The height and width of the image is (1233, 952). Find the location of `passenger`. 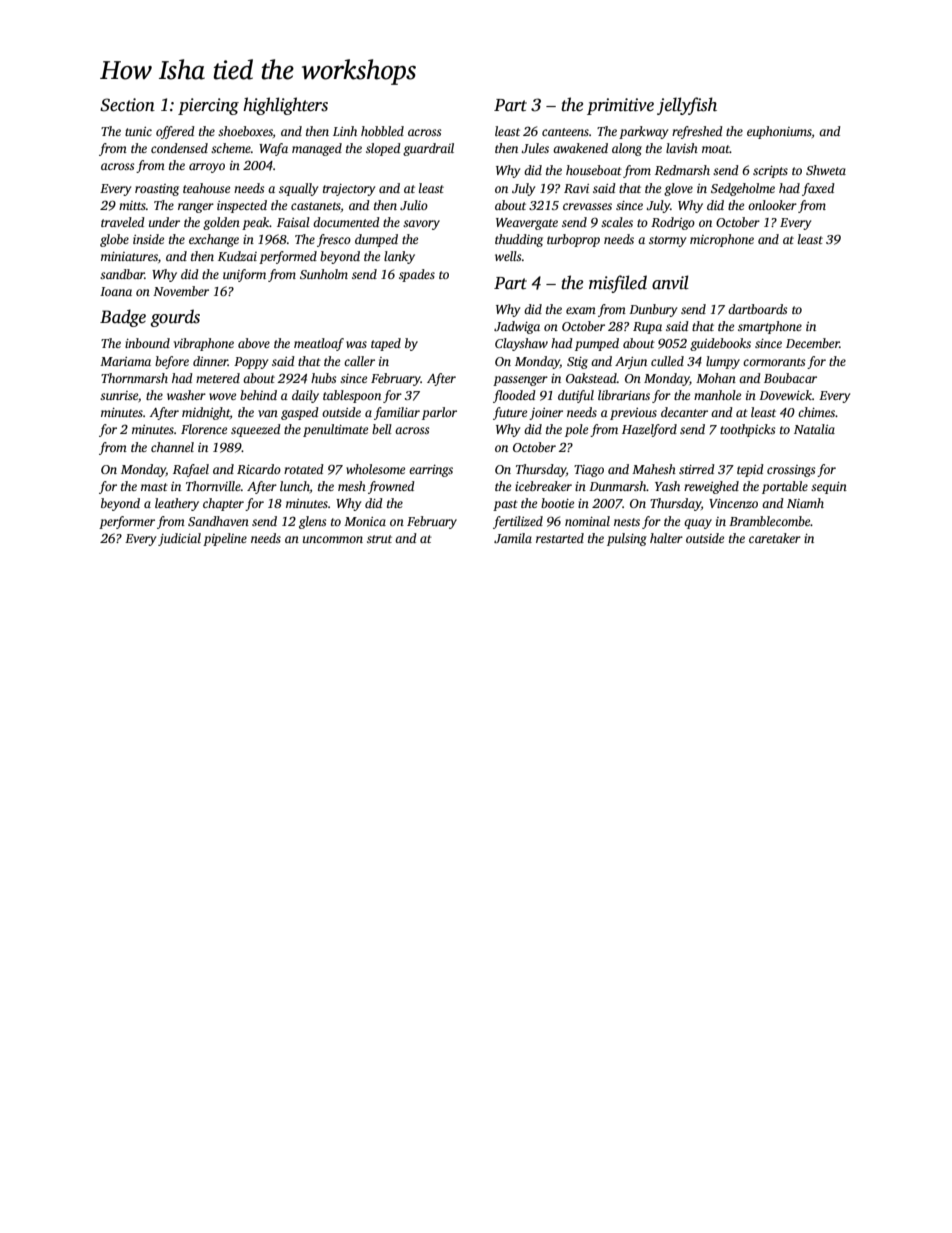

passenger is located at coordinates (520, 381).
